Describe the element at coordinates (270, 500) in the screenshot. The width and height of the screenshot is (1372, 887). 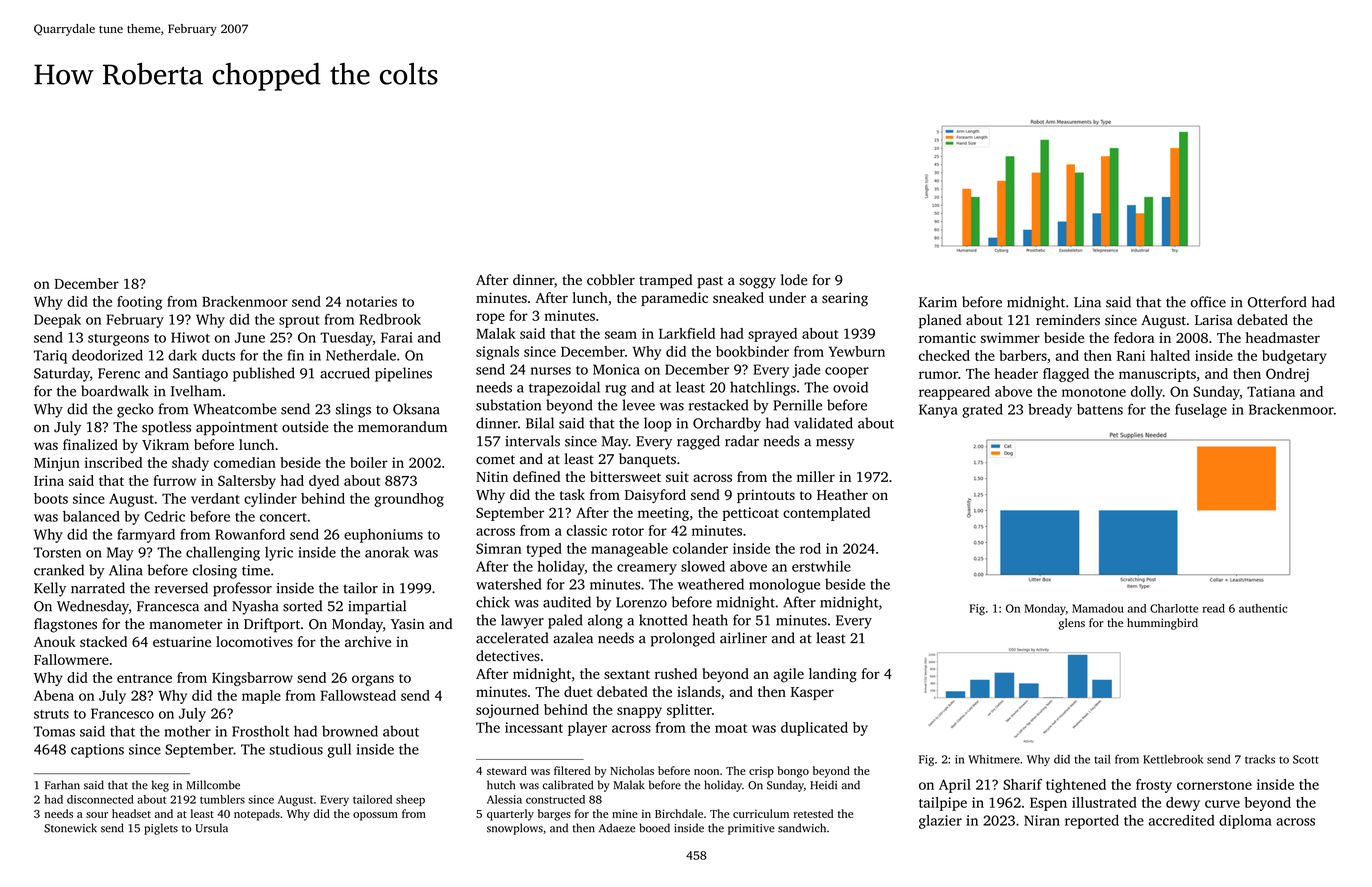
I see `cylinder` at that location.
